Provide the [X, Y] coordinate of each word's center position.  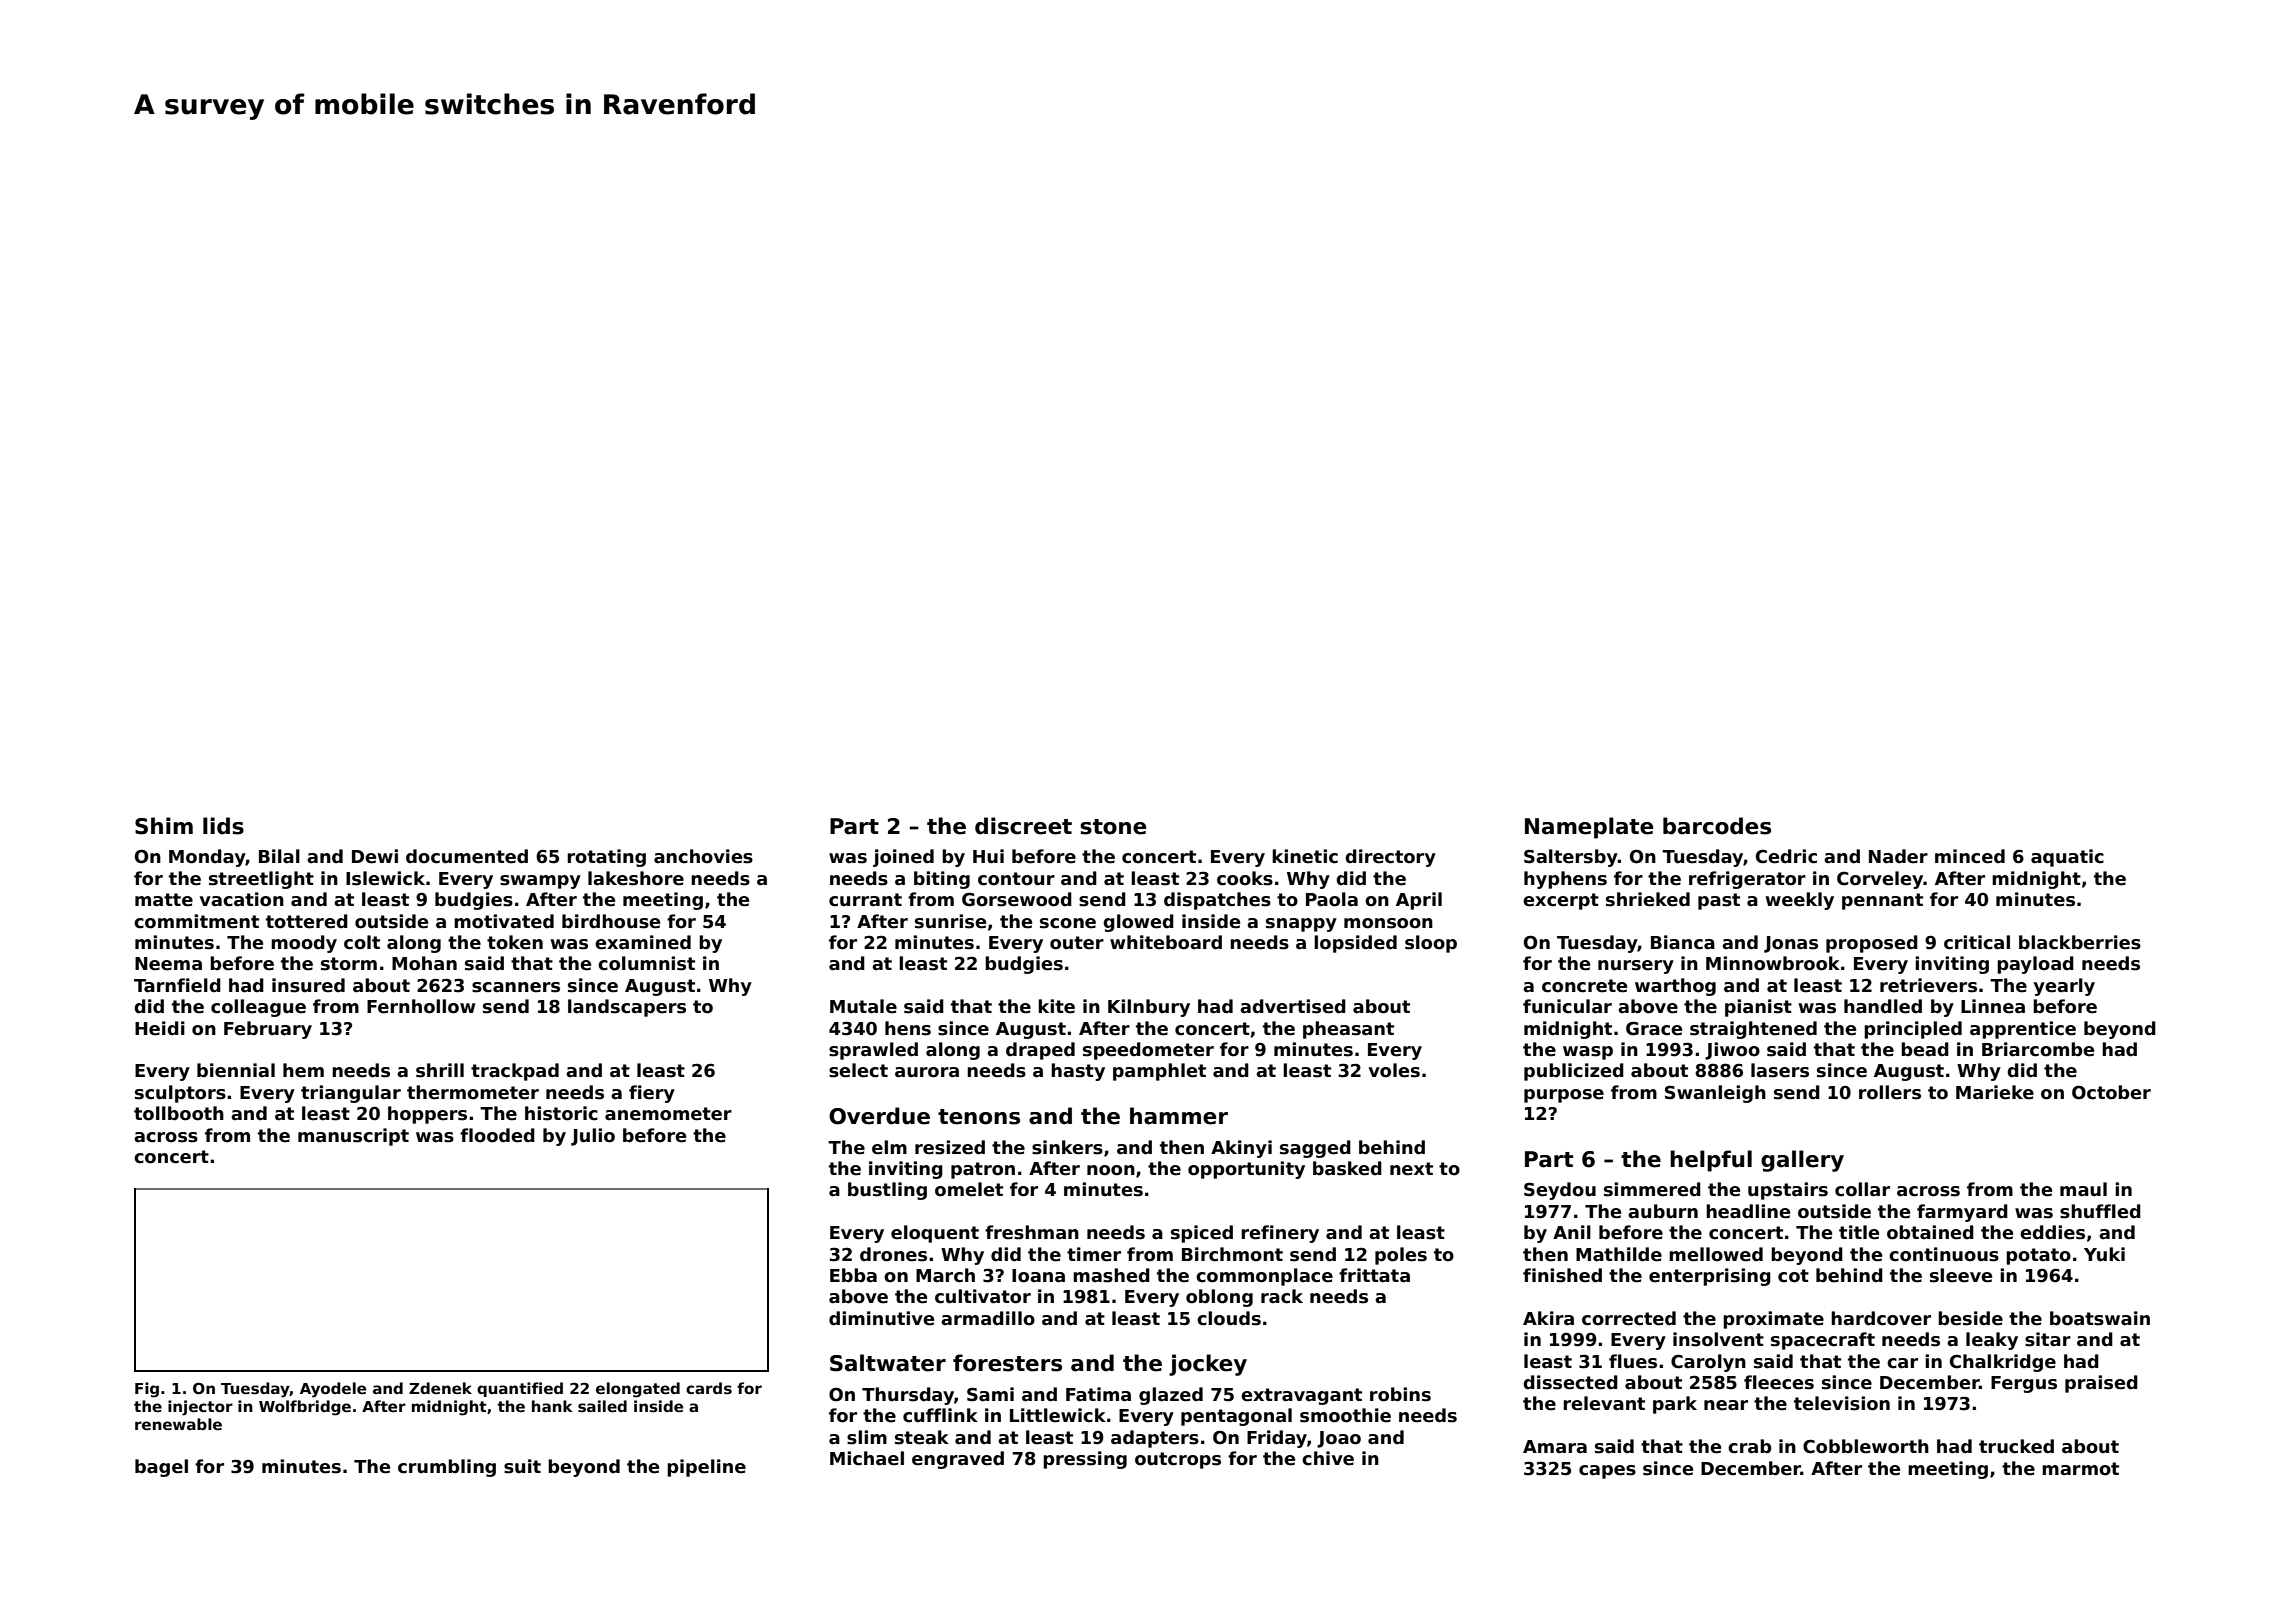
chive [1328, 1458]
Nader [1898, 856]
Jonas [1791, 944]
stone [1113, 827]
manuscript [353, 1137]
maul [2083, 1189]
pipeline [706, 1468]
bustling [887, 1191]
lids [223, 826]
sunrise [950, 921]
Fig [147, 1390]
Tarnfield [177, 985]
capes [1607, 1472]
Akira [1548, 1318]
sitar [2048, 1339]
